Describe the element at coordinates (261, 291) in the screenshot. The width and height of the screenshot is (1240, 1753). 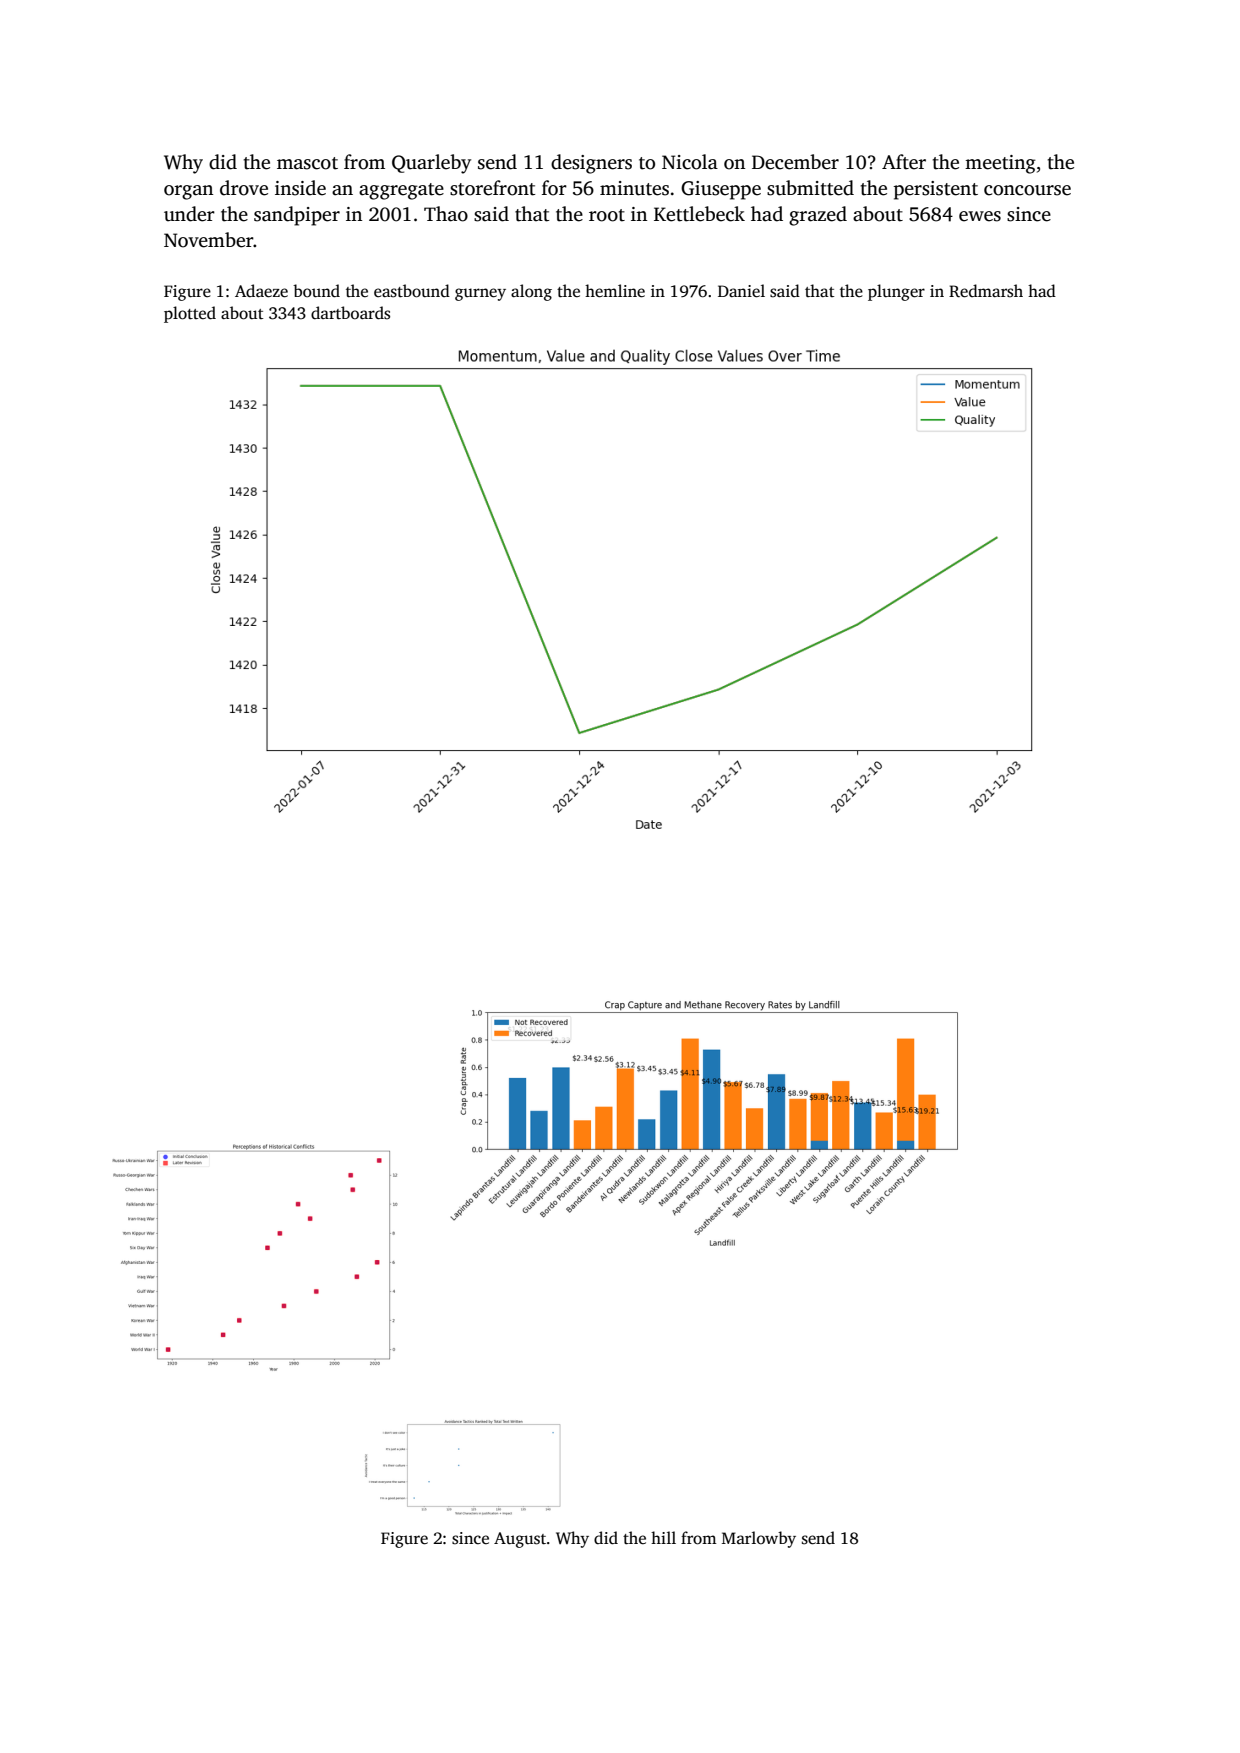
I see `Adaeze` at that location.
